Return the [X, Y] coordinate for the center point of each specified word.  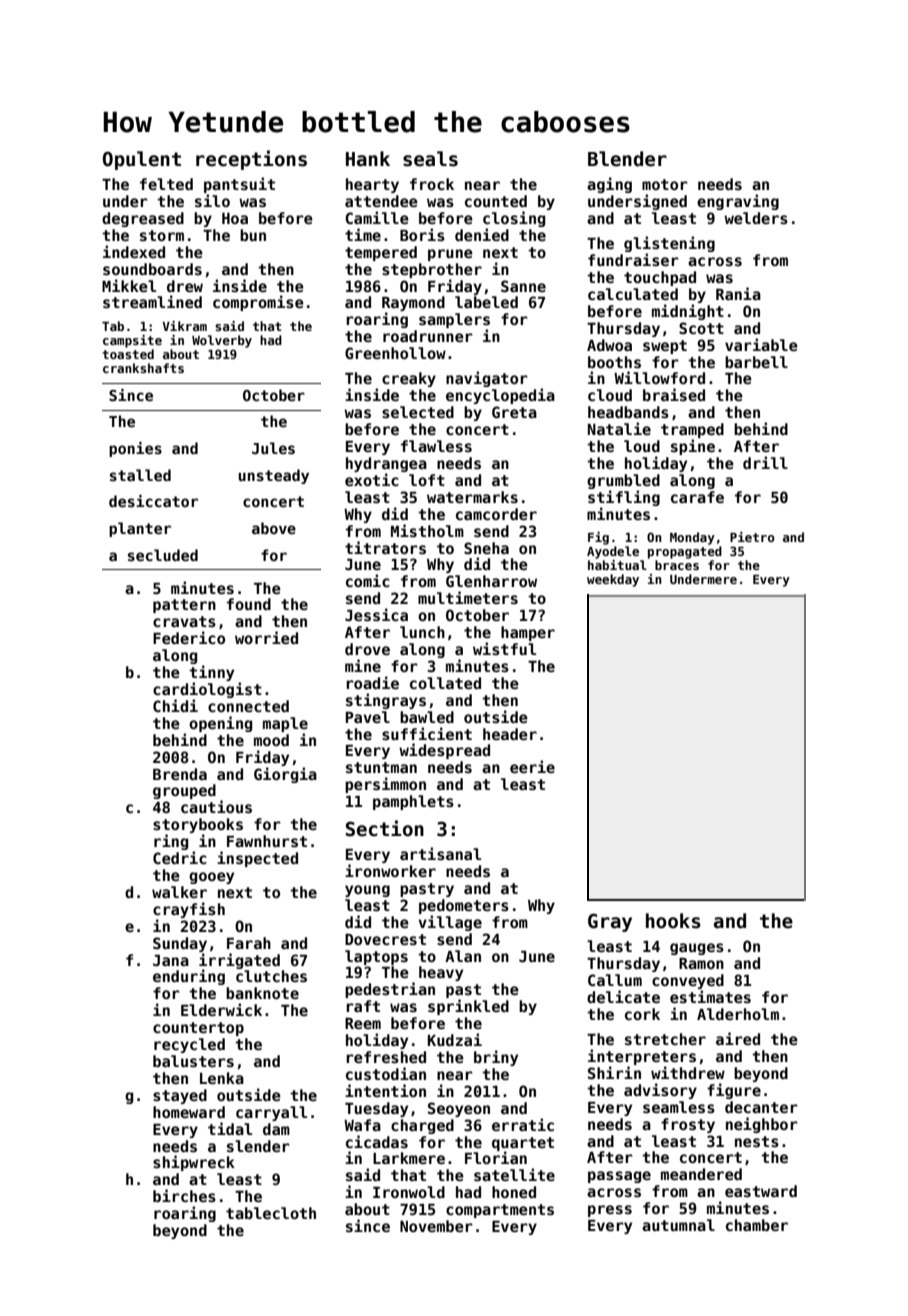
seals [430, 159]
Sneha [486, 548]
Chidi [175, 705]
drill [765, 462]
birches [184, 1195]
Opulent [142, 160]
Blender [627, 159]
